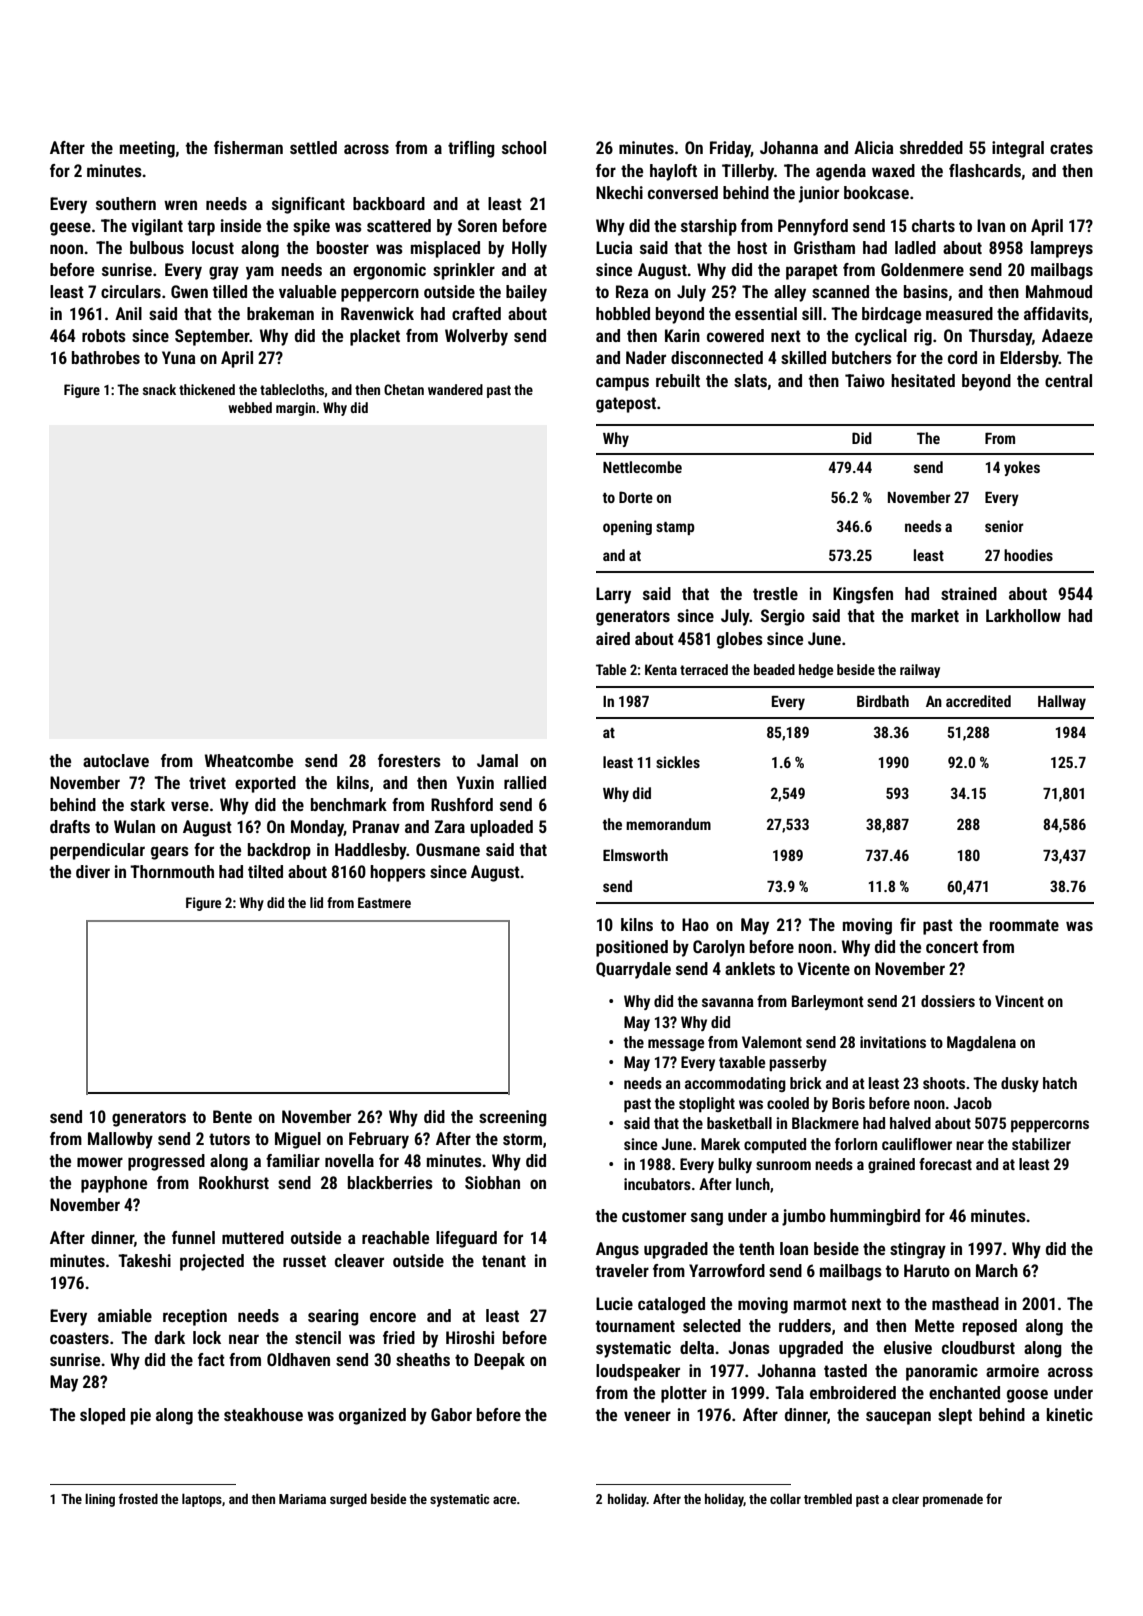 This screenshot has width=1143, height=1616. What do you see at coordinates (104, 335) in the screenshot?
I see `robots` at bounding box center [104, 335].
